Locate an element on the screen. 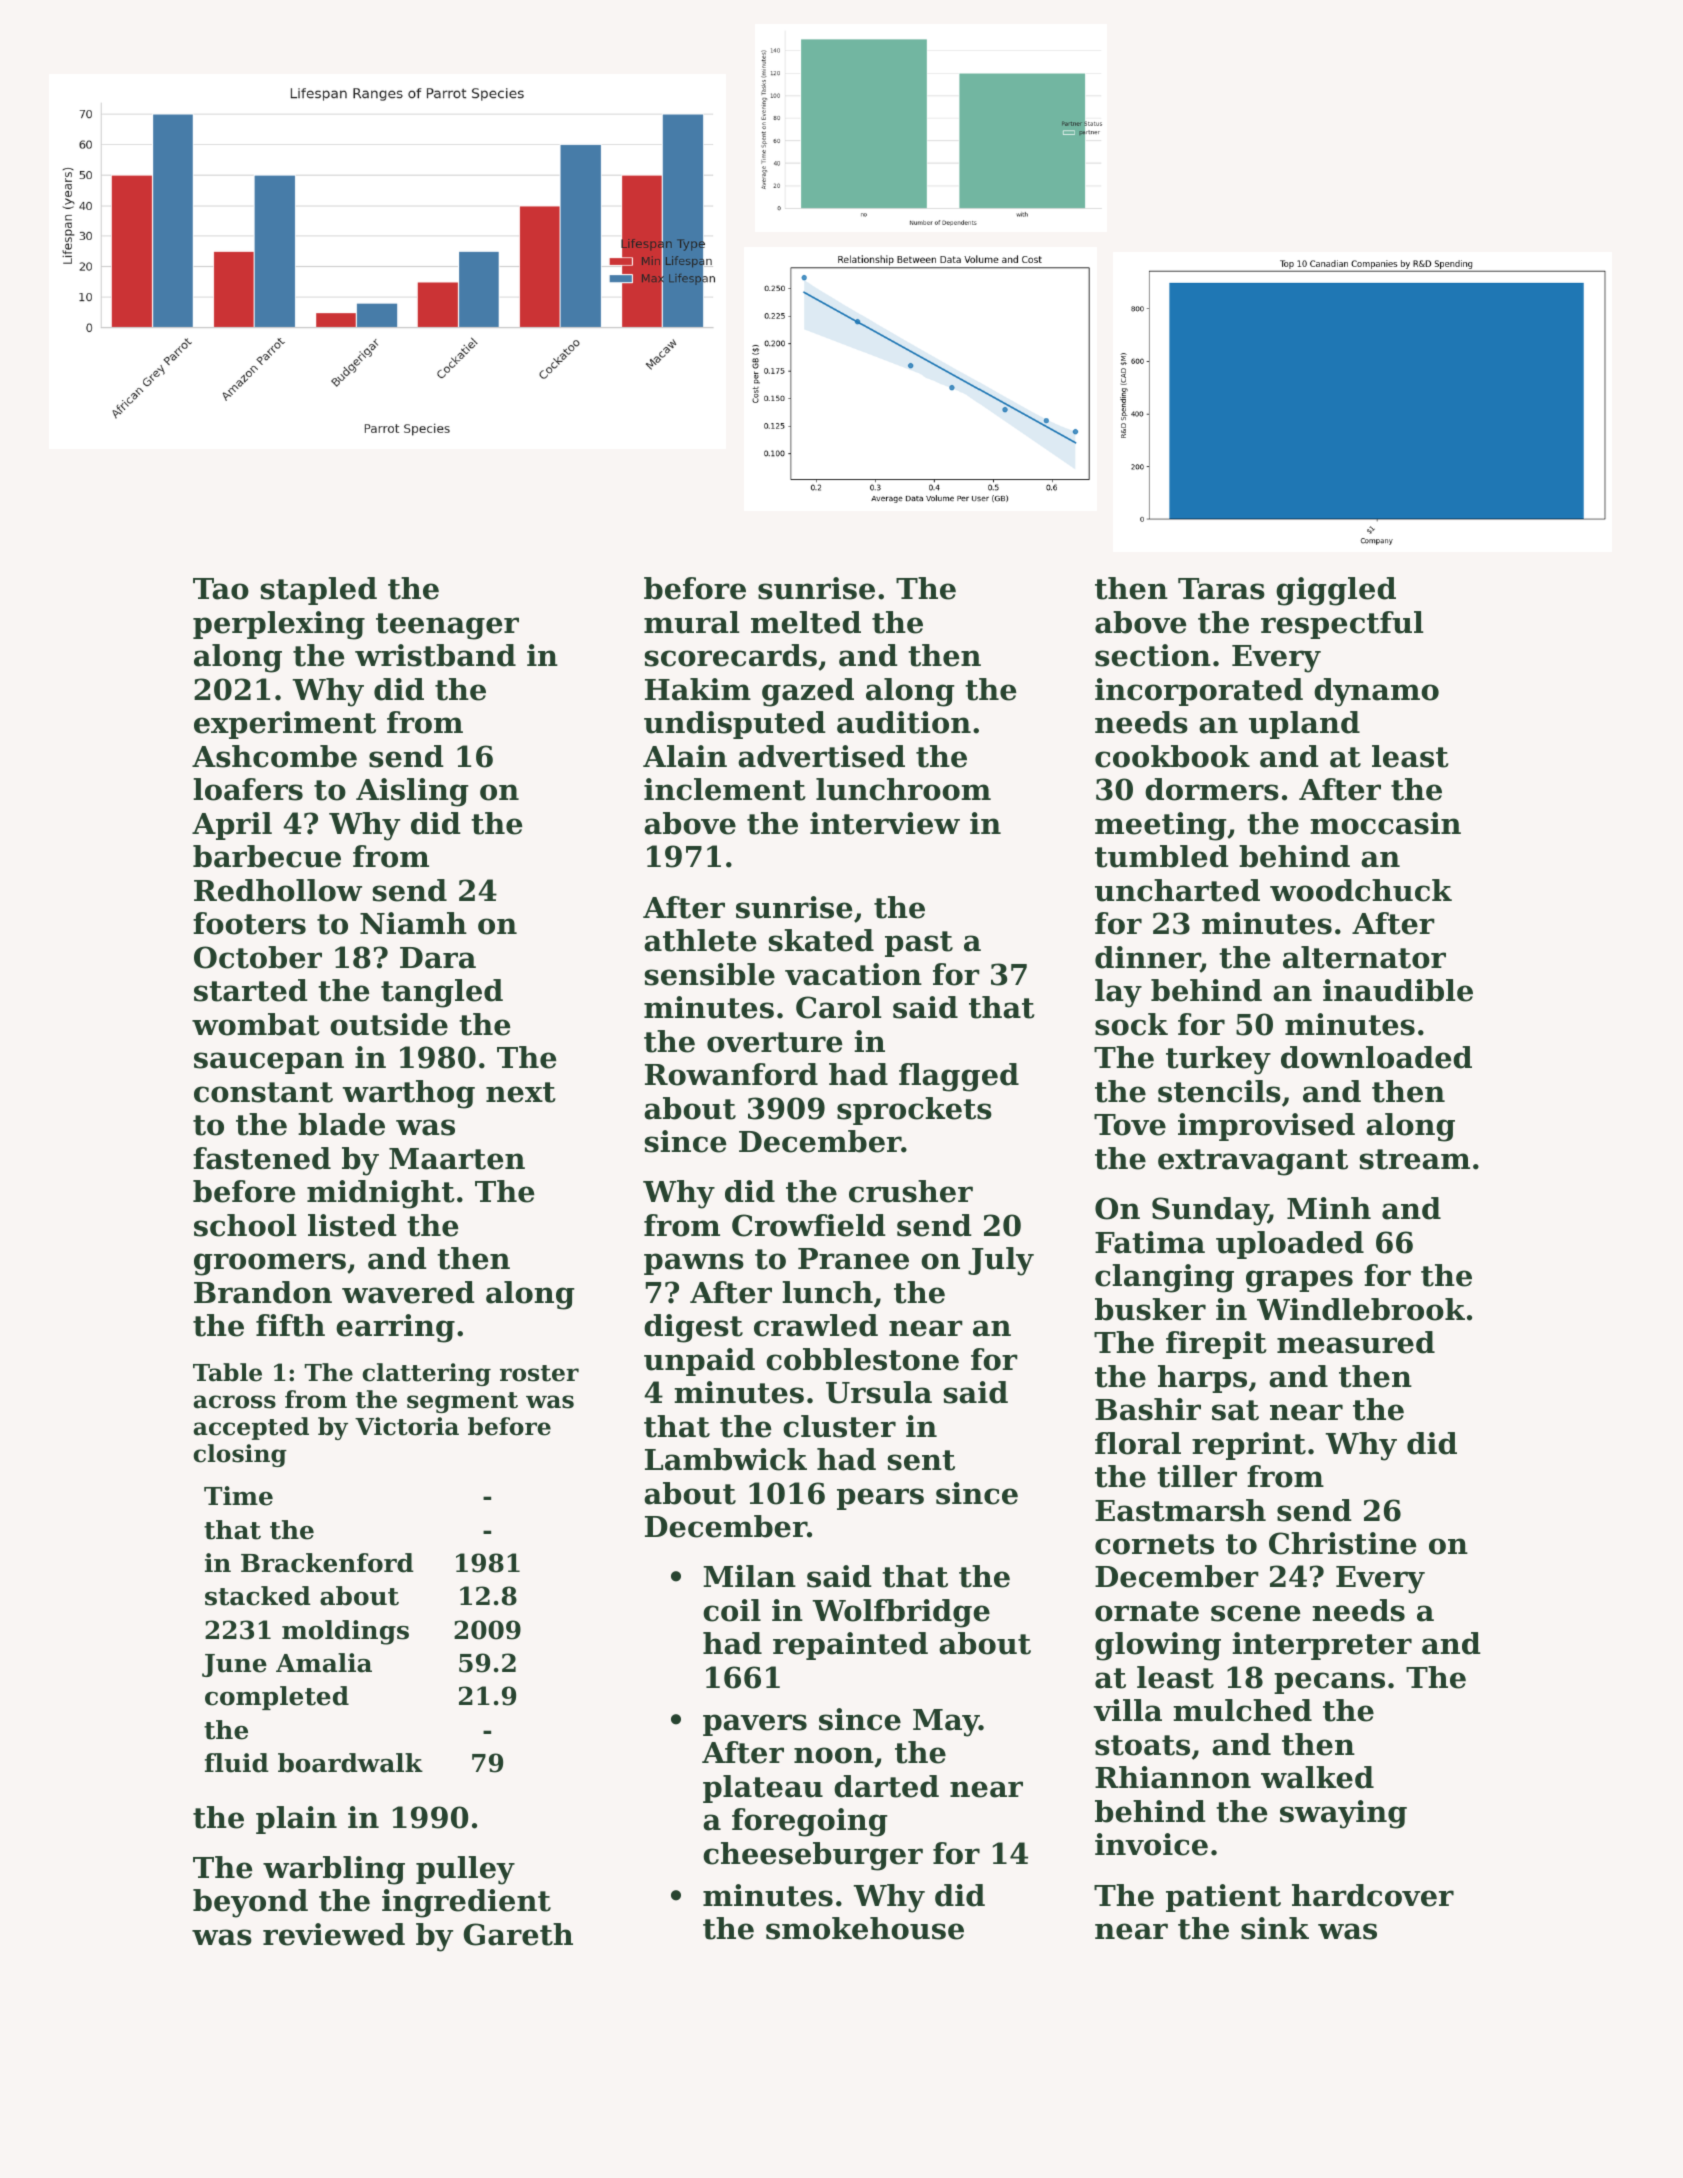 The image size is (1683, 2178). Ursula is located at coordinates (879, 1392).
